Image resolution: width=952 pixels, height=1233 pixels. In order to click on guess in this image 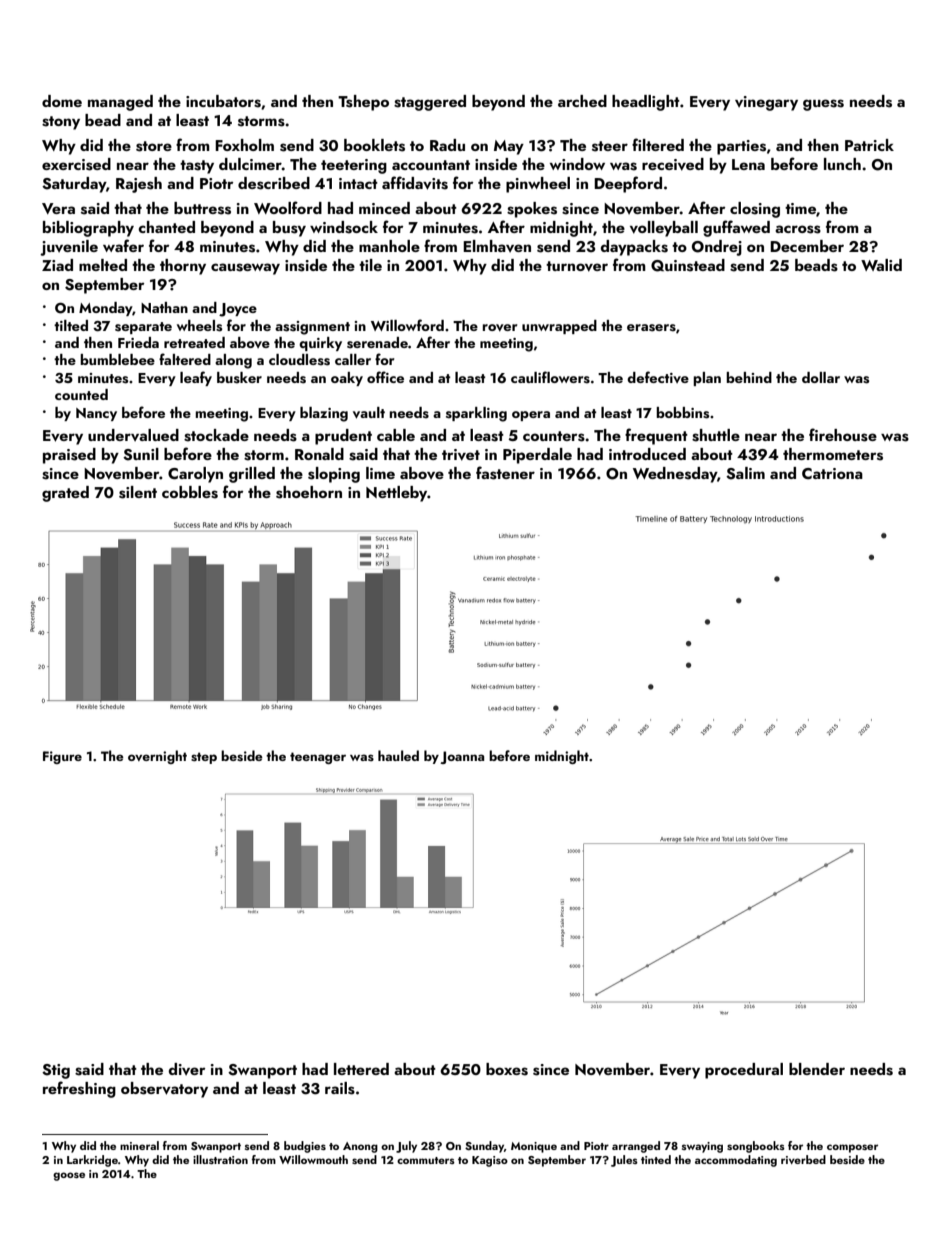, I will do `click(823, 105)`.
